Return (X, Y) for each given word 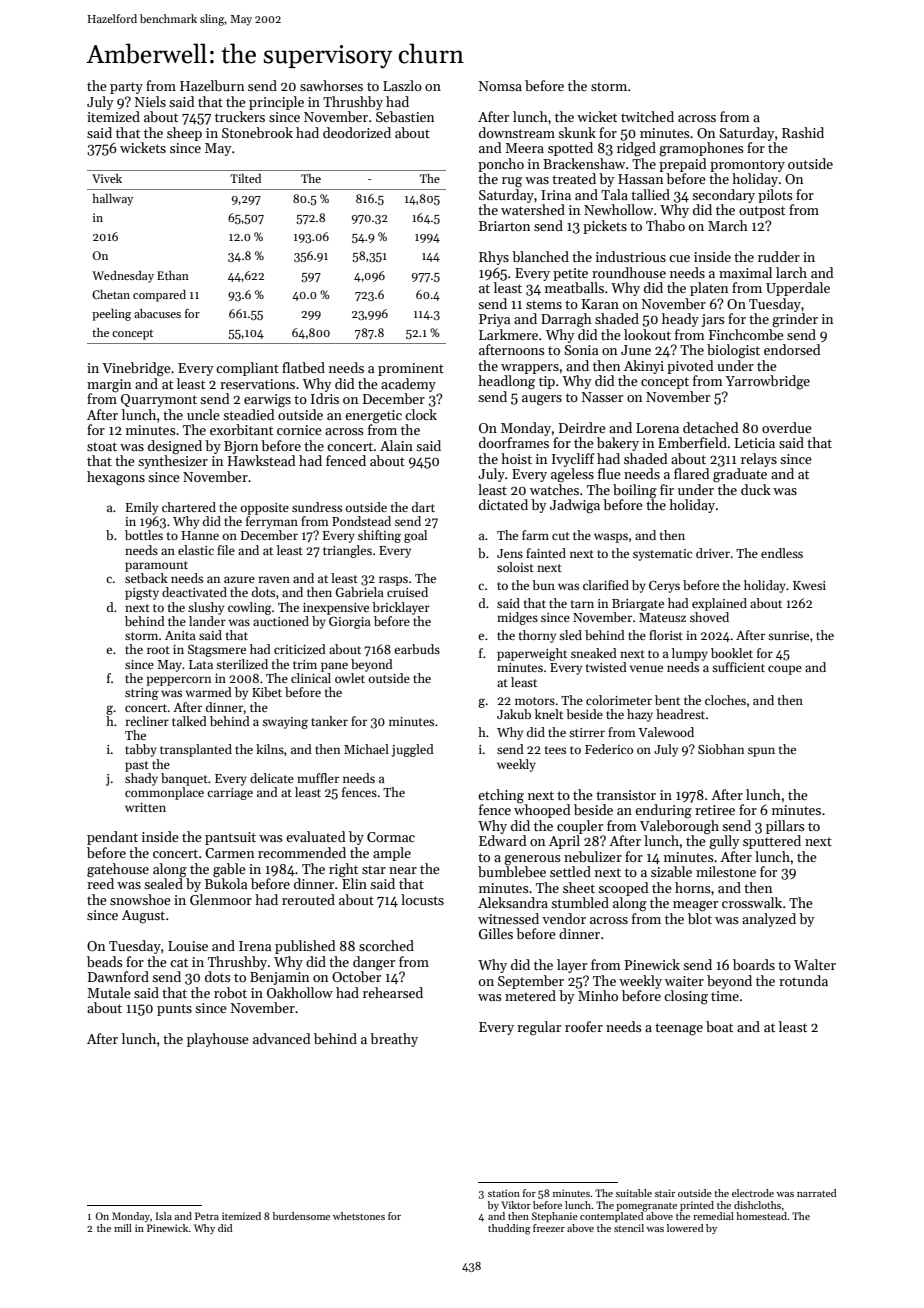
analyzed (769, 920)
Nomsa (500, 86)
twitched (647, 116)
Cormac (391, 837)
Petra (207, 1216)
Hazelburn (212, 85)
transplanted (196, 750)
